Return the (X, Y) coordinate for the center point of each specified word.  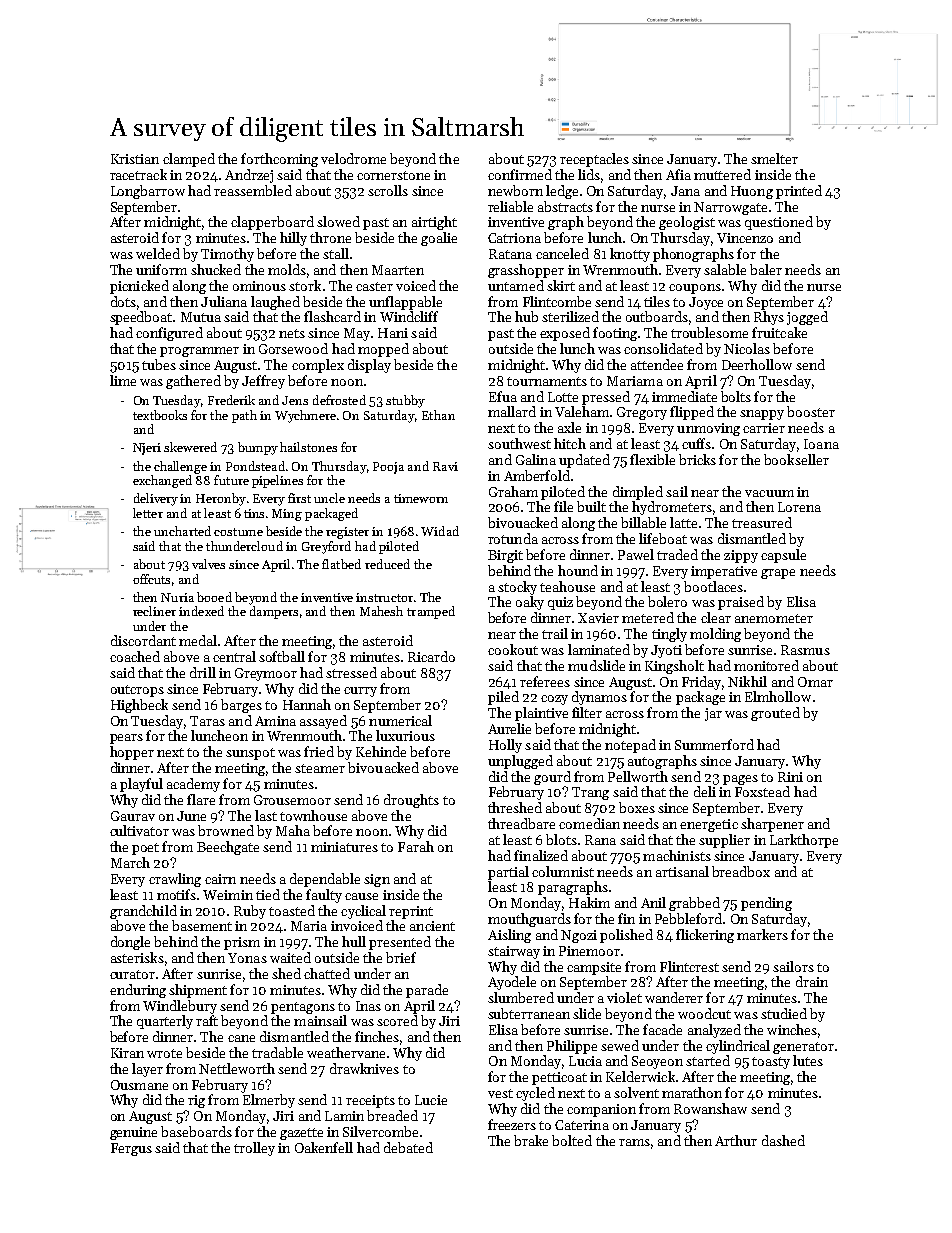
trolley (254, 1149)
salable (725, 269)
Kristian (135, 159)
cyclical (363, 912)
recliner (154, 611)
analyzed (714, 1031)
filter (587, 712)
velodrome (353, 158)
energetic (709, 825)
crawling (175, 880)
